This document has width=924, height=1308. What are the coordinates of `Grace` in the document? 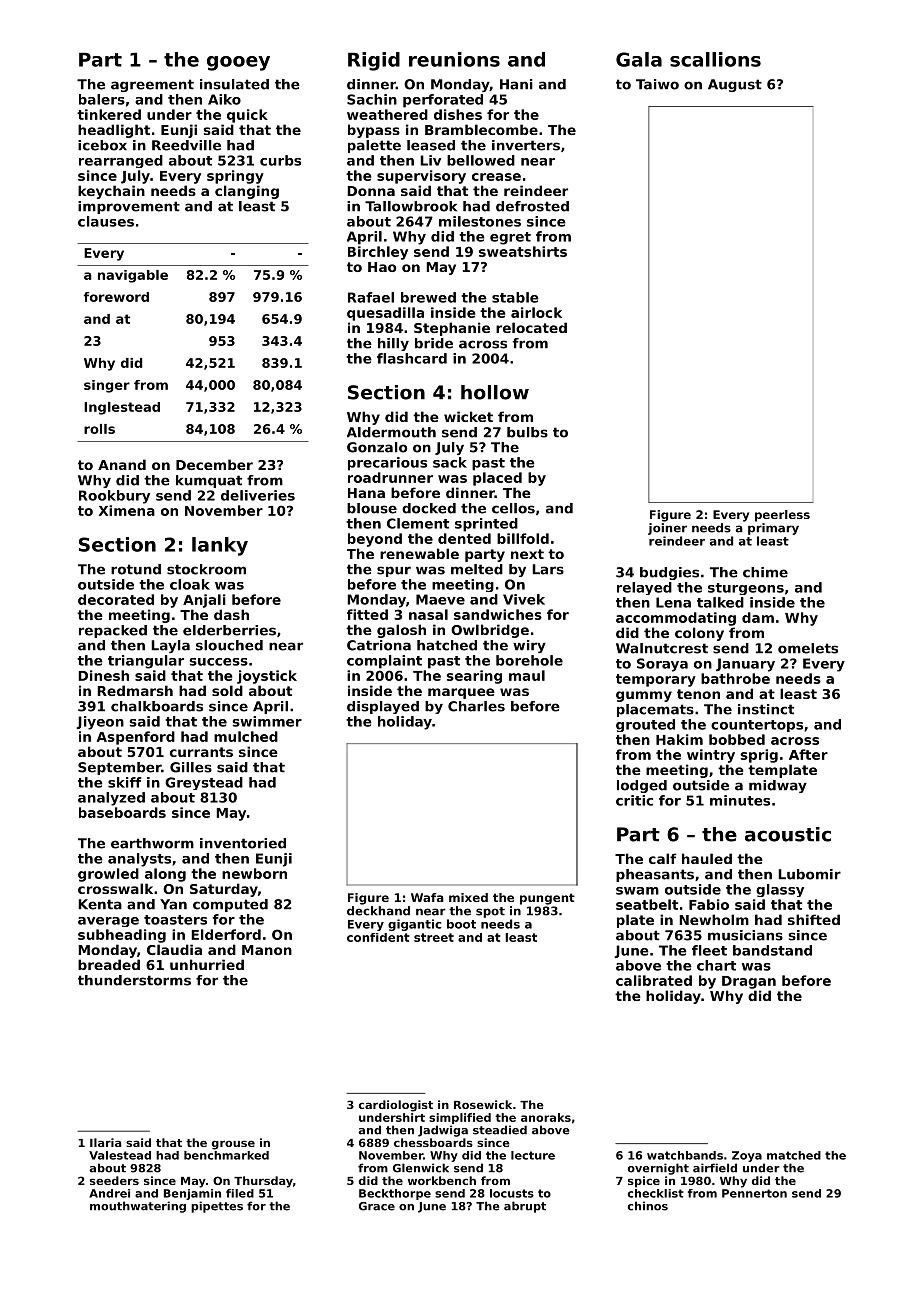 It's located at (377, 1206).
